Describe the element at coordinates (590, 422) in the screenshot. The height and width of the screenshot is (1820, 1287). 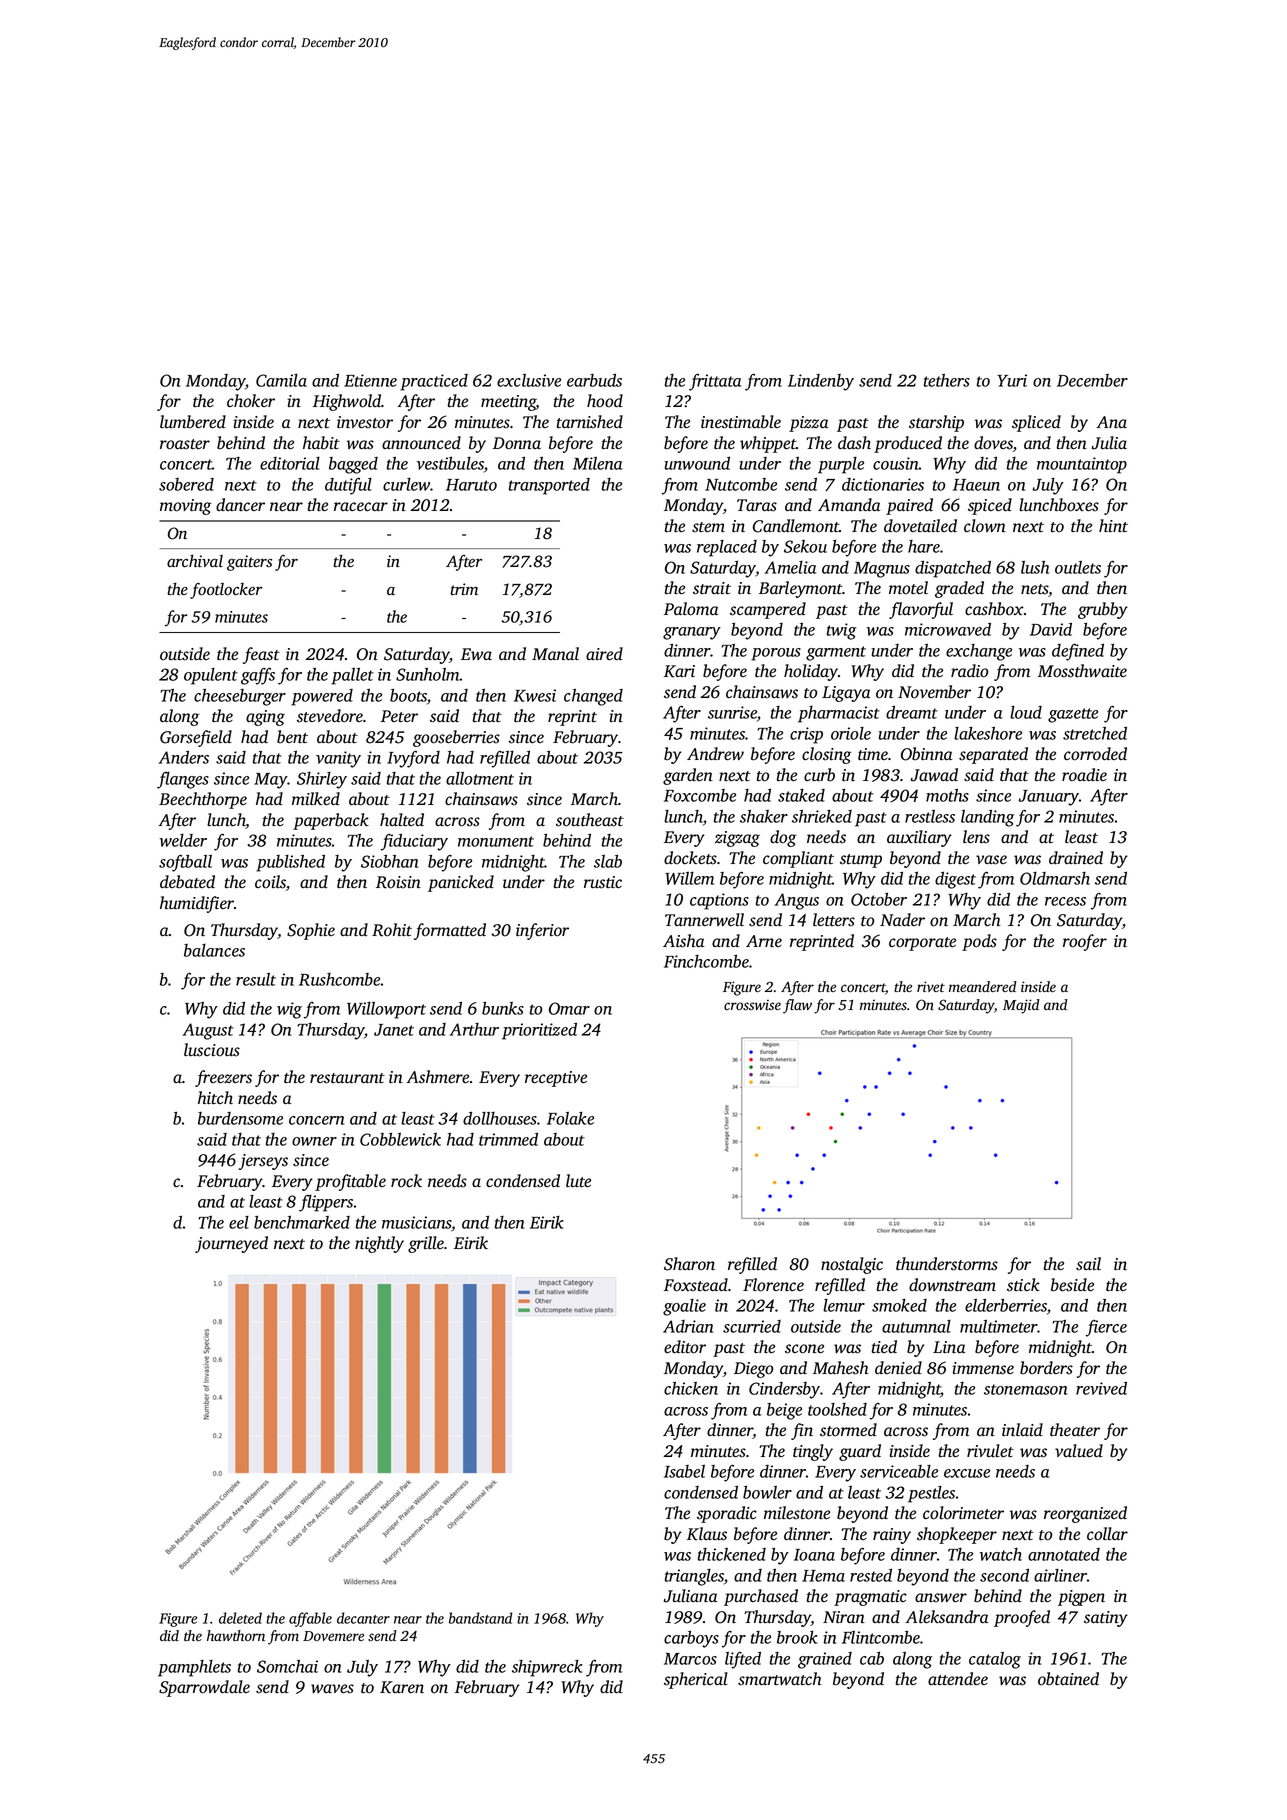
I see `tarnished` at that location.
